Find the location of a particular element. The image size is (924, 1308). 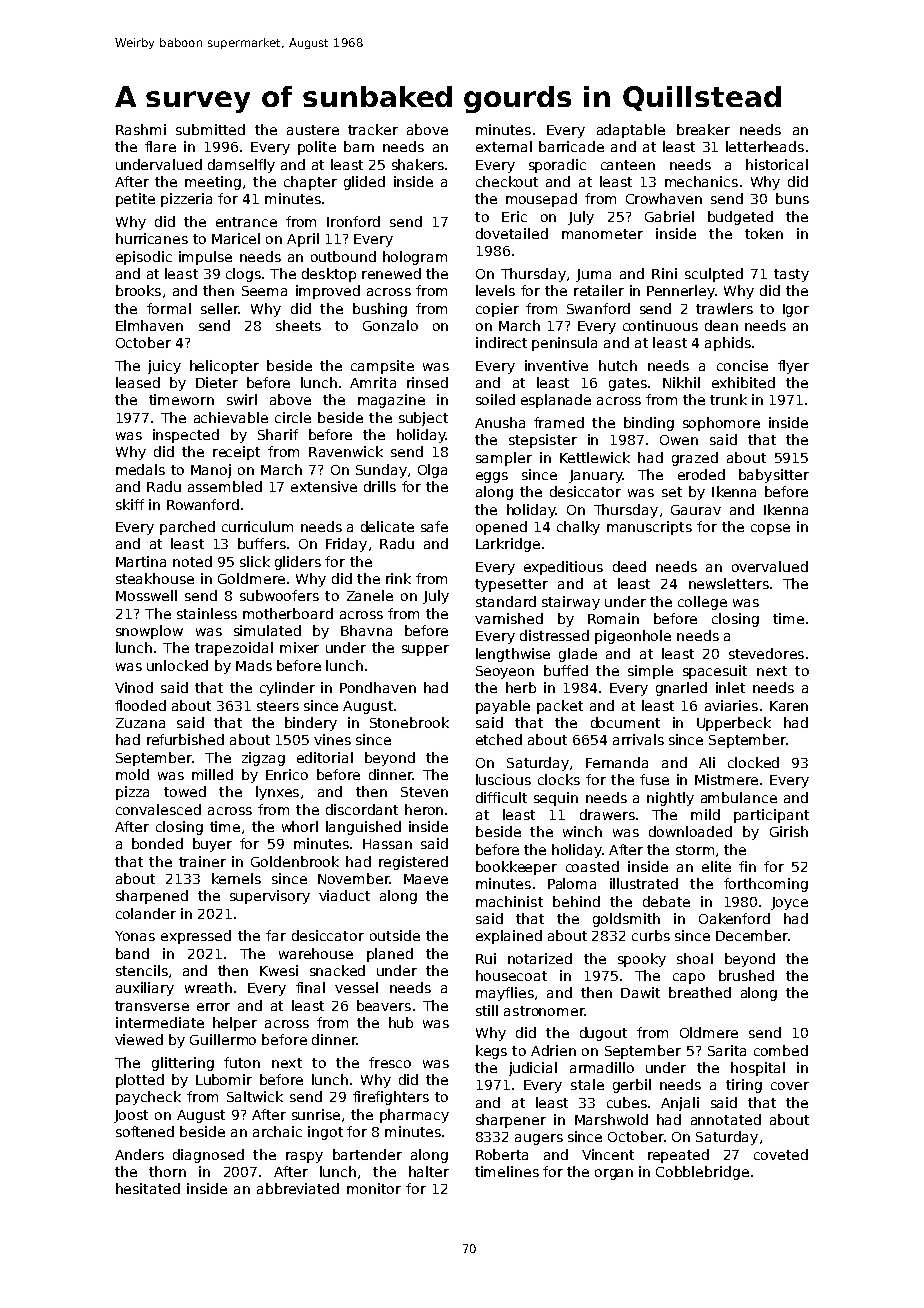

dovetailed is located at coordinates (512, 233).
